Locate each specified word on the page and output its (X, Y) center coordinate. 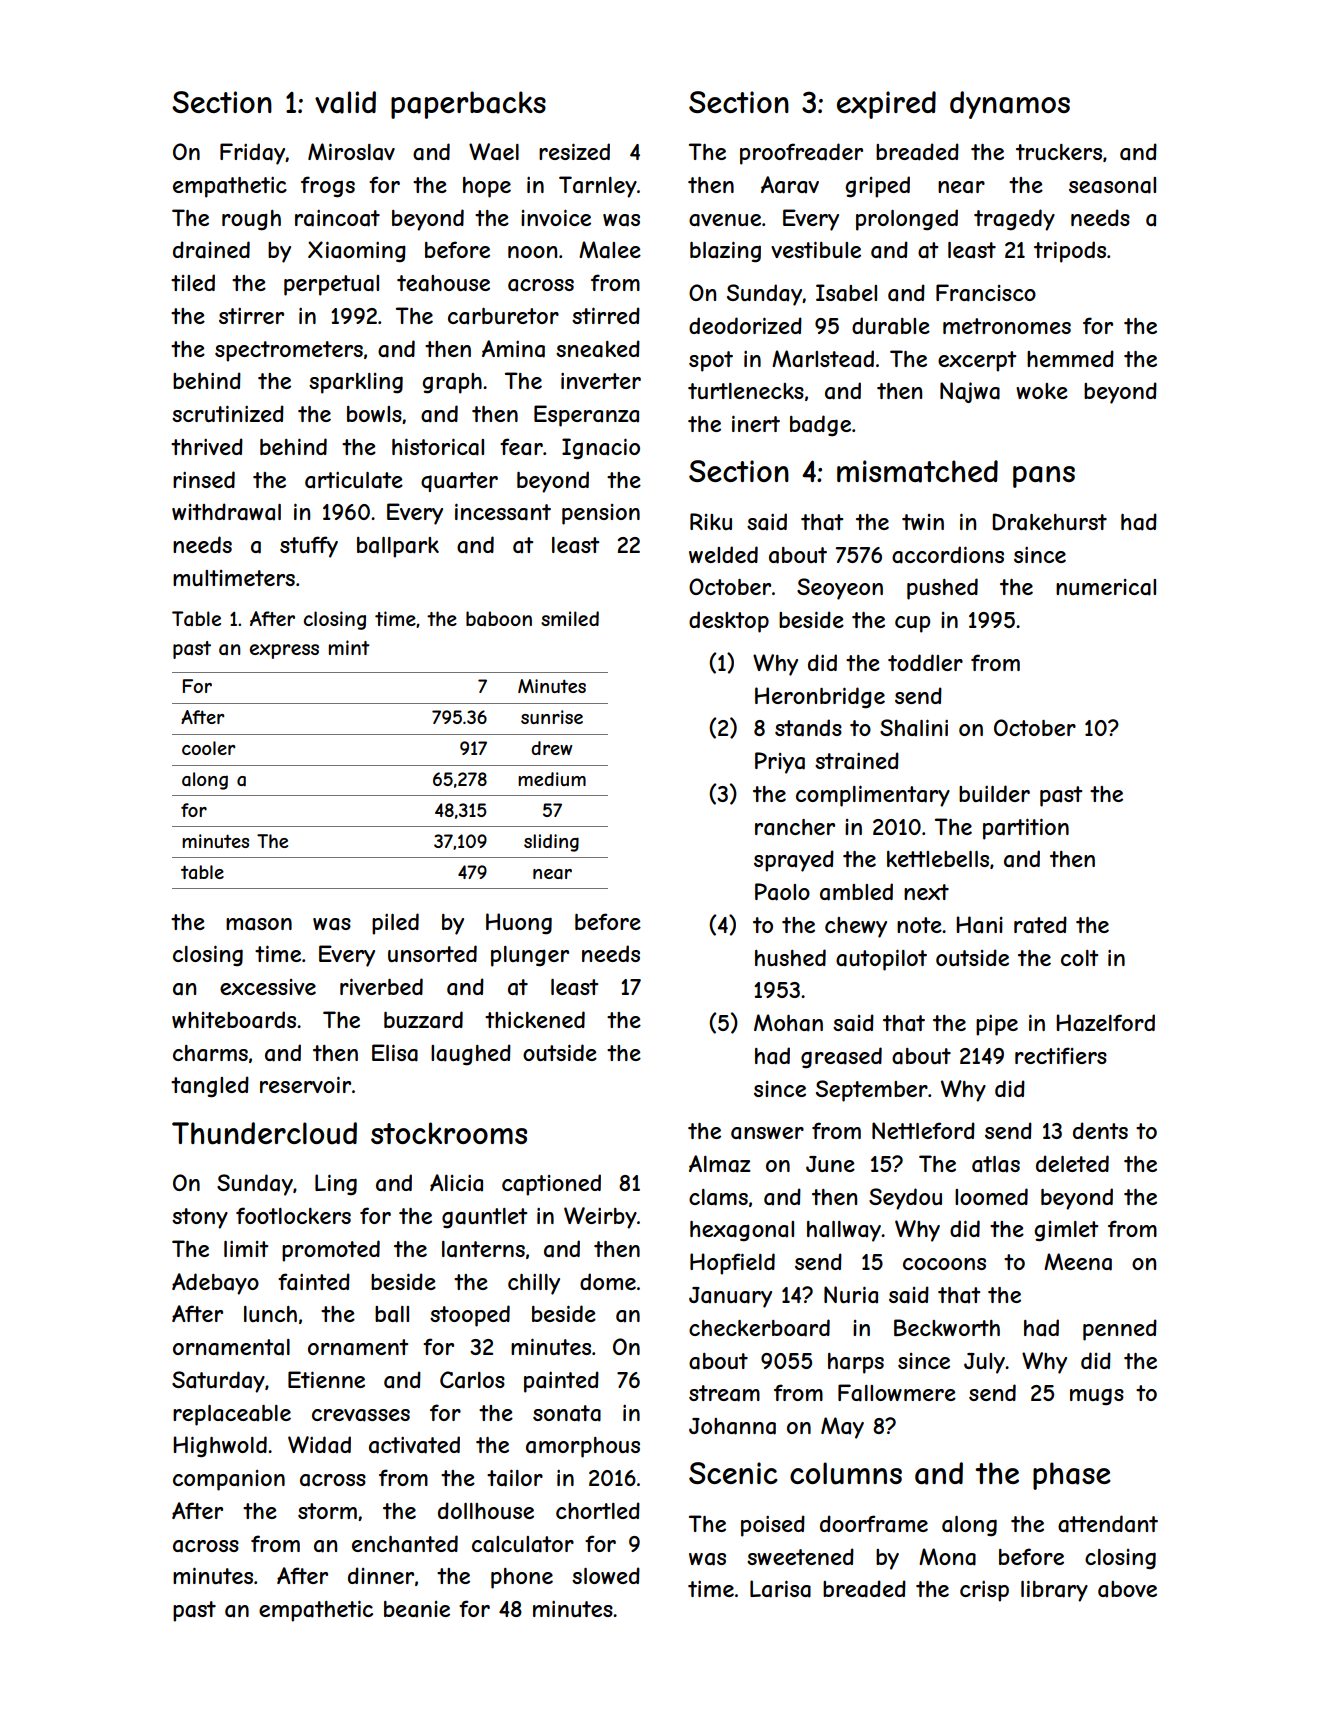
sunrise (552, 717)
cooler (208, 748)
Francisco (986, 293)
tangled (210, 1087)
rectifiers (1061, 1055)
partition (1026, 829)
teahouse (443, 283)
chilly (534, 1284)
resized (574, 151)
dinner (381, 1575)
